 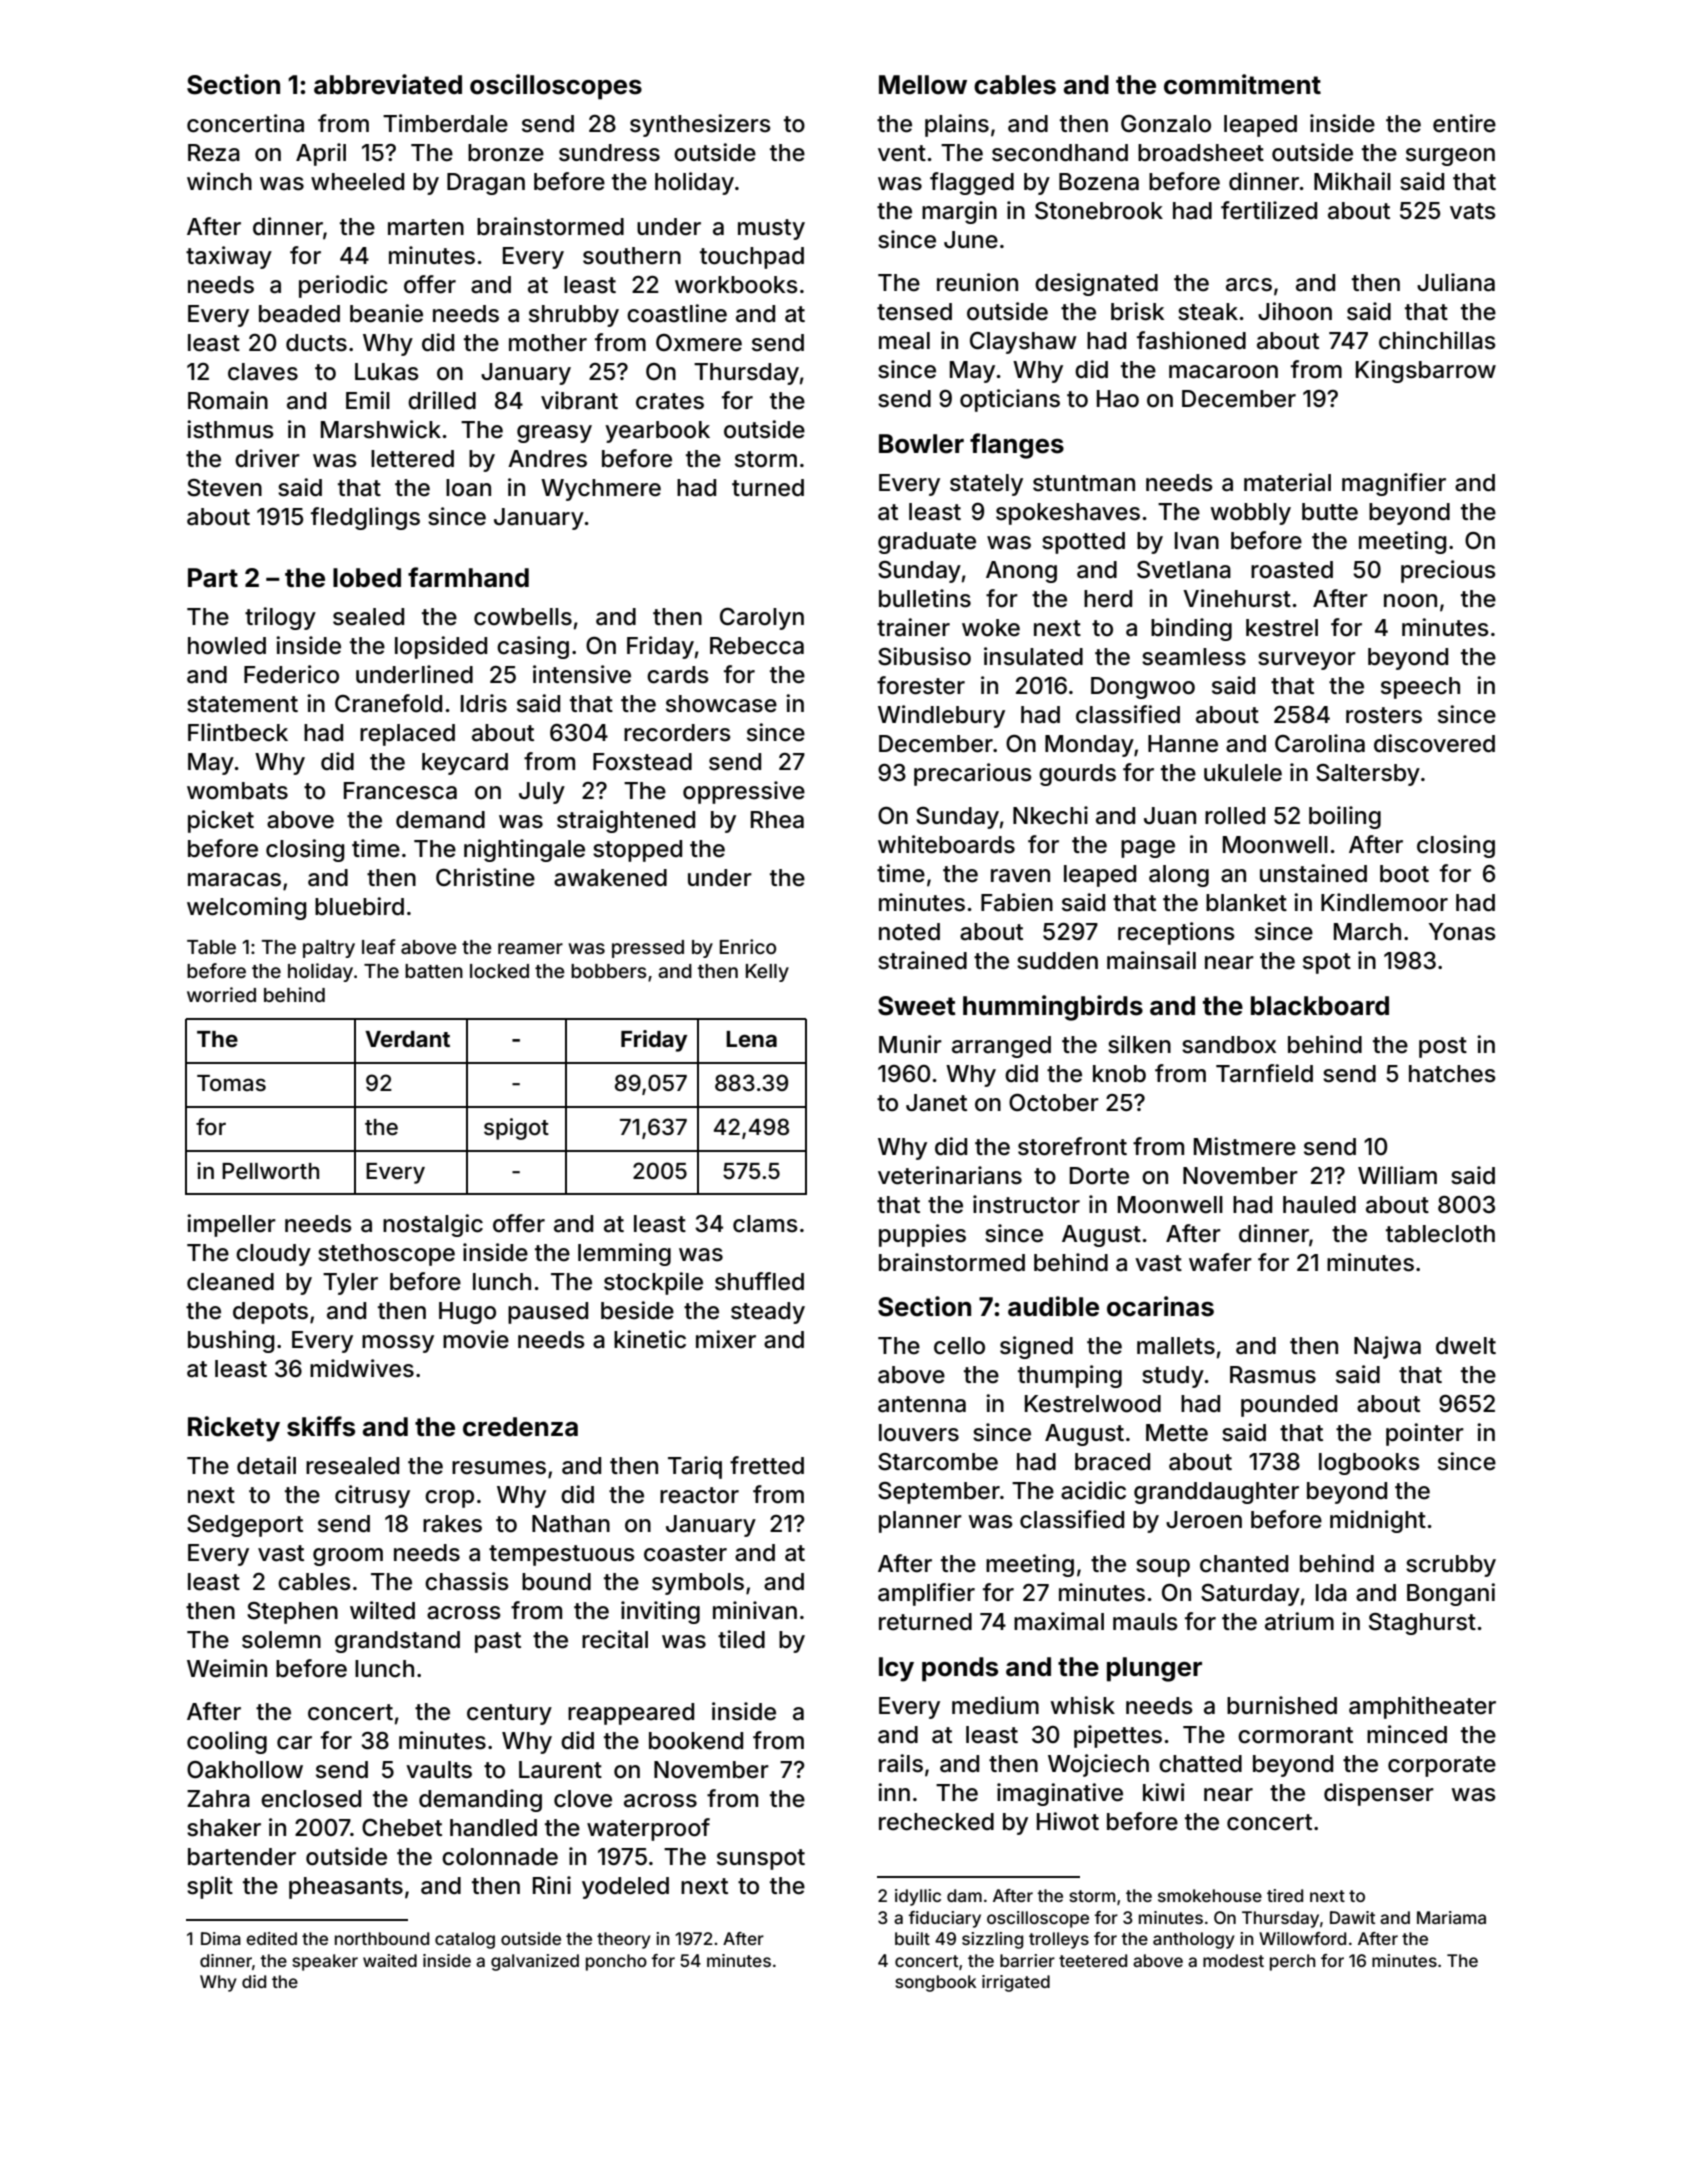 What do you see at coordinates (1464, 123) in the image?
I see `entire` at bounding box center [1464, 123].
